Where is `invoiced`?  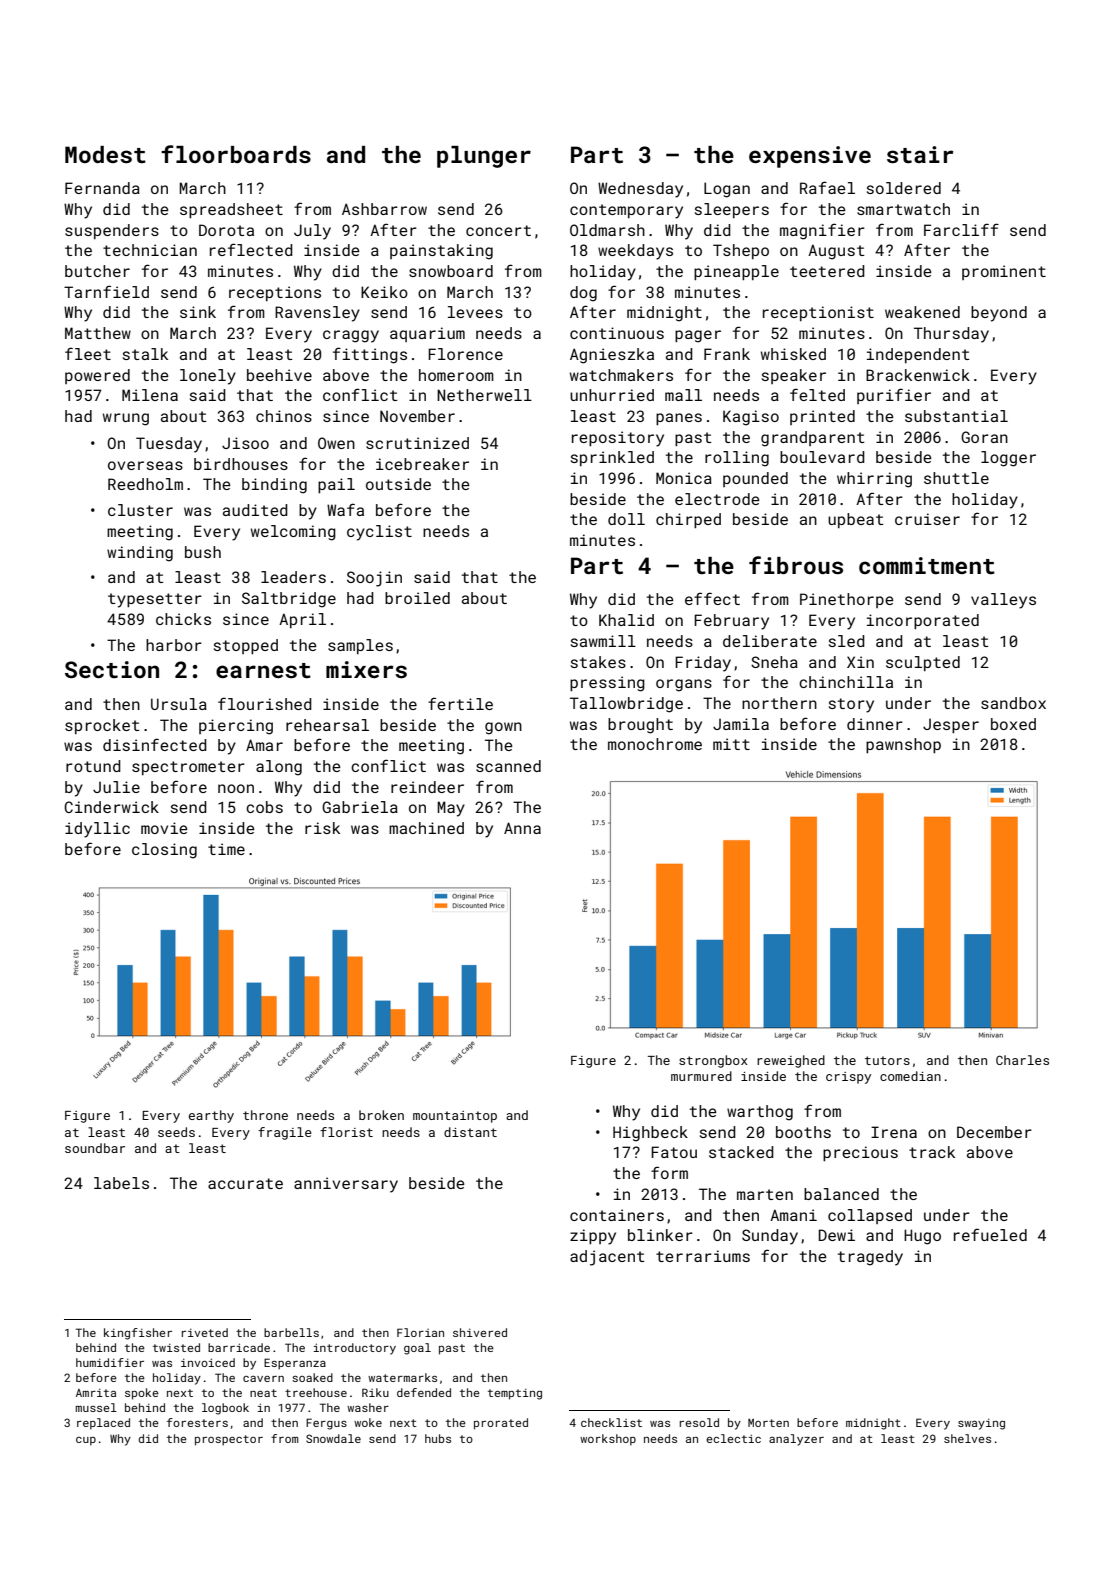 invoiced is located at coordinates (208, 1362).
